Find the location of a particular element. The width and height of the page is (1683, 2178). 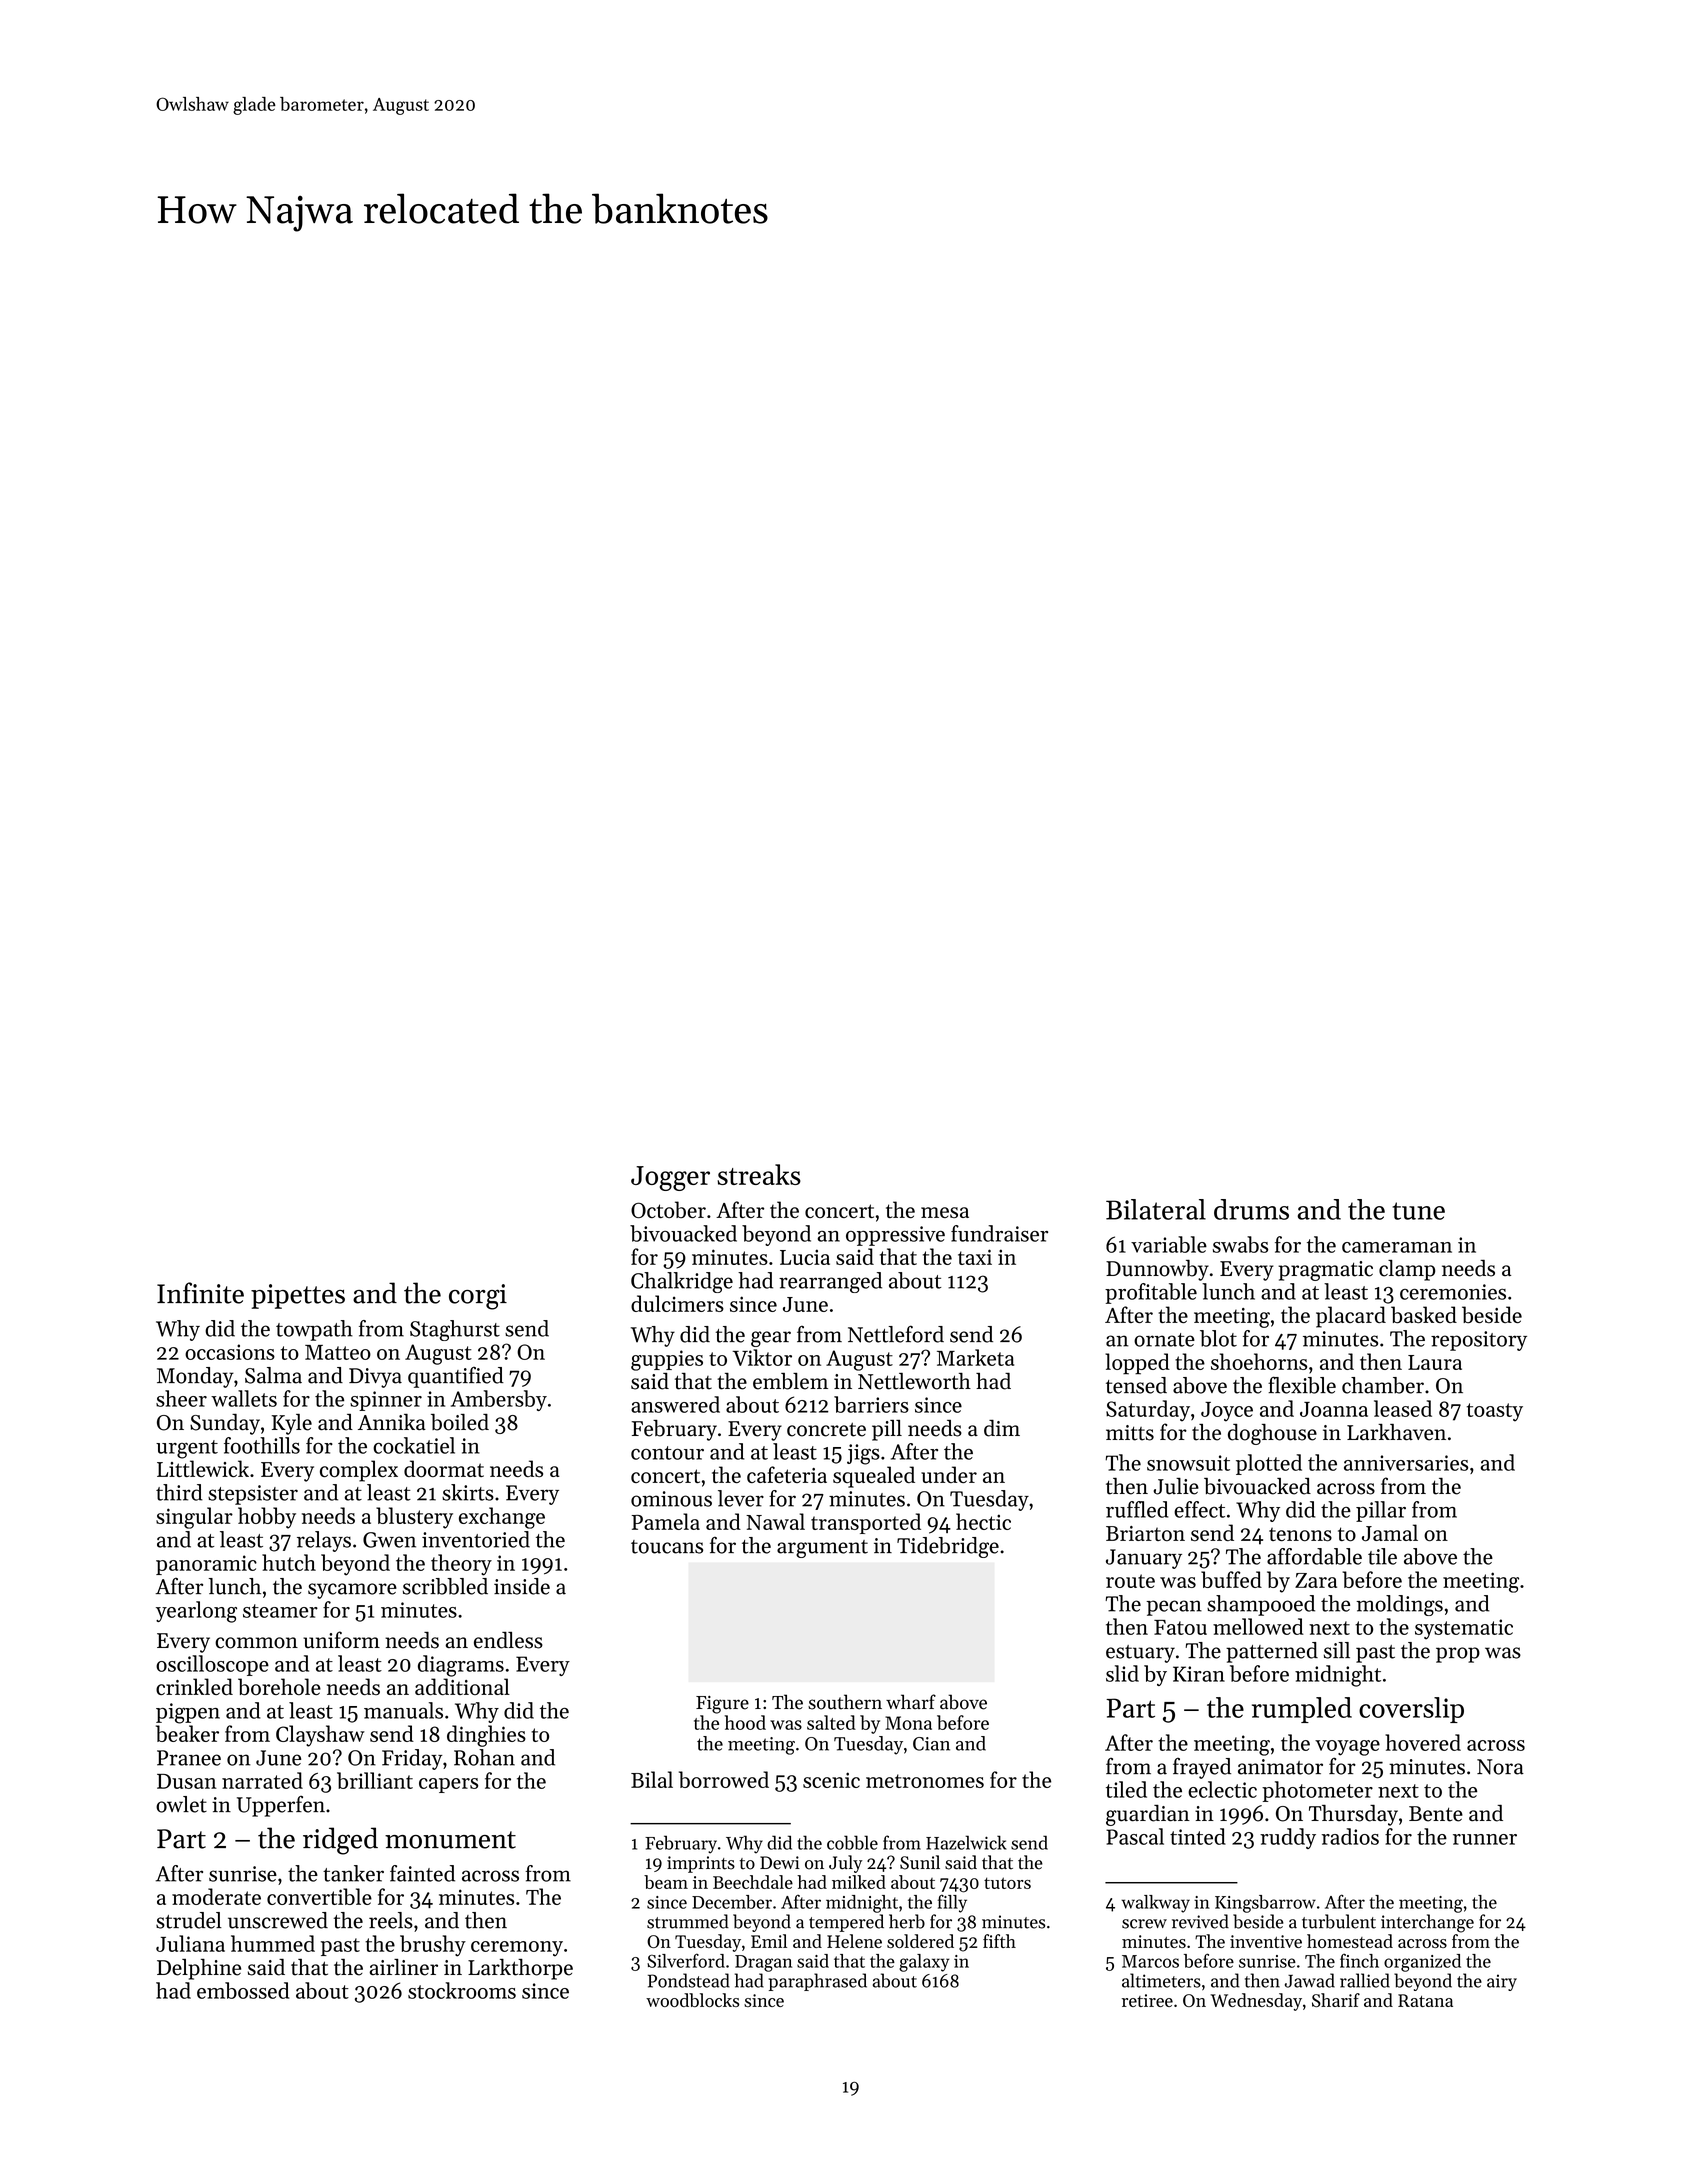

retiree is located at coordinates (1147, 2000).
